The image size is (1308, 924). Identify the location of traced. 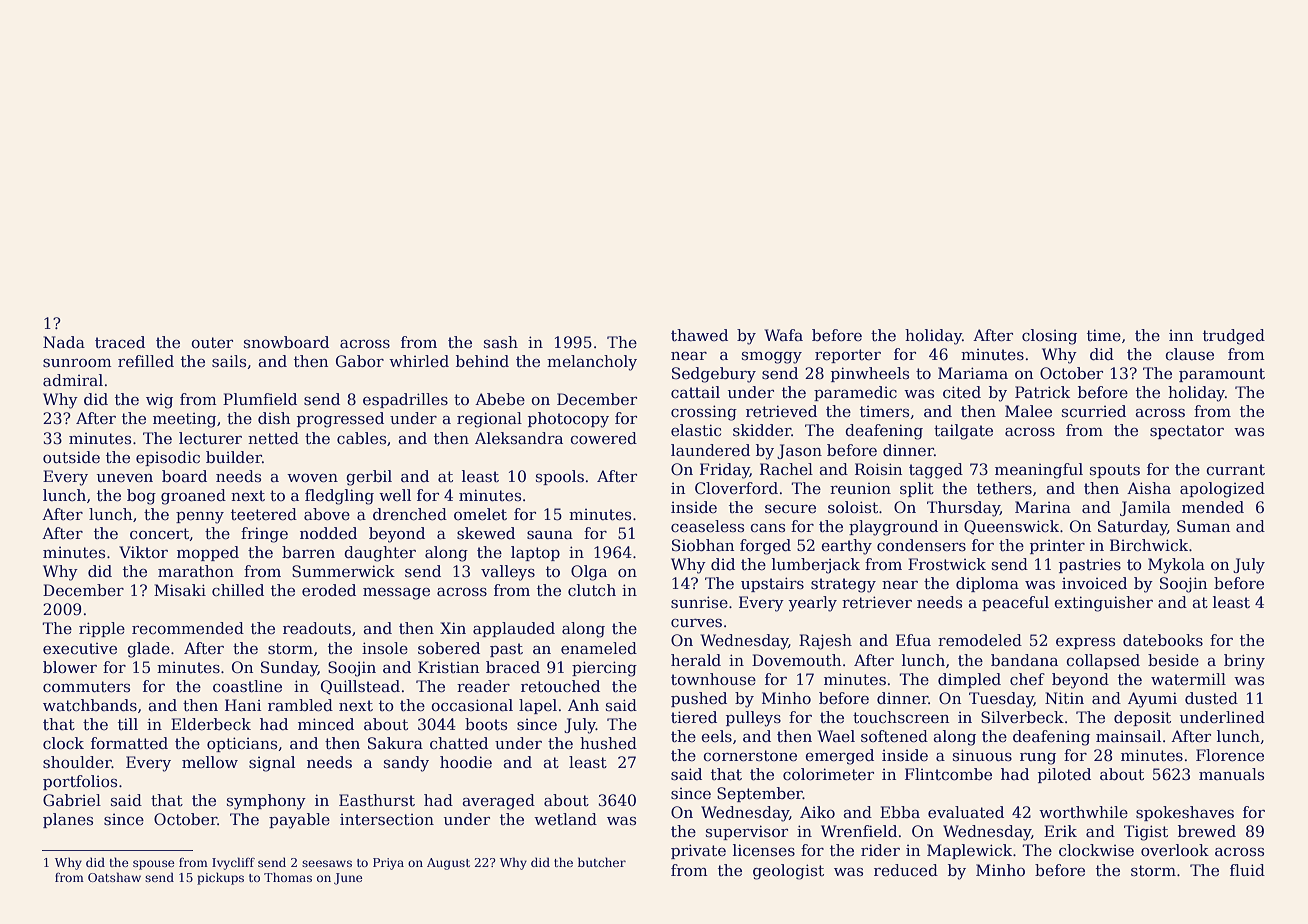
(120, 342).
